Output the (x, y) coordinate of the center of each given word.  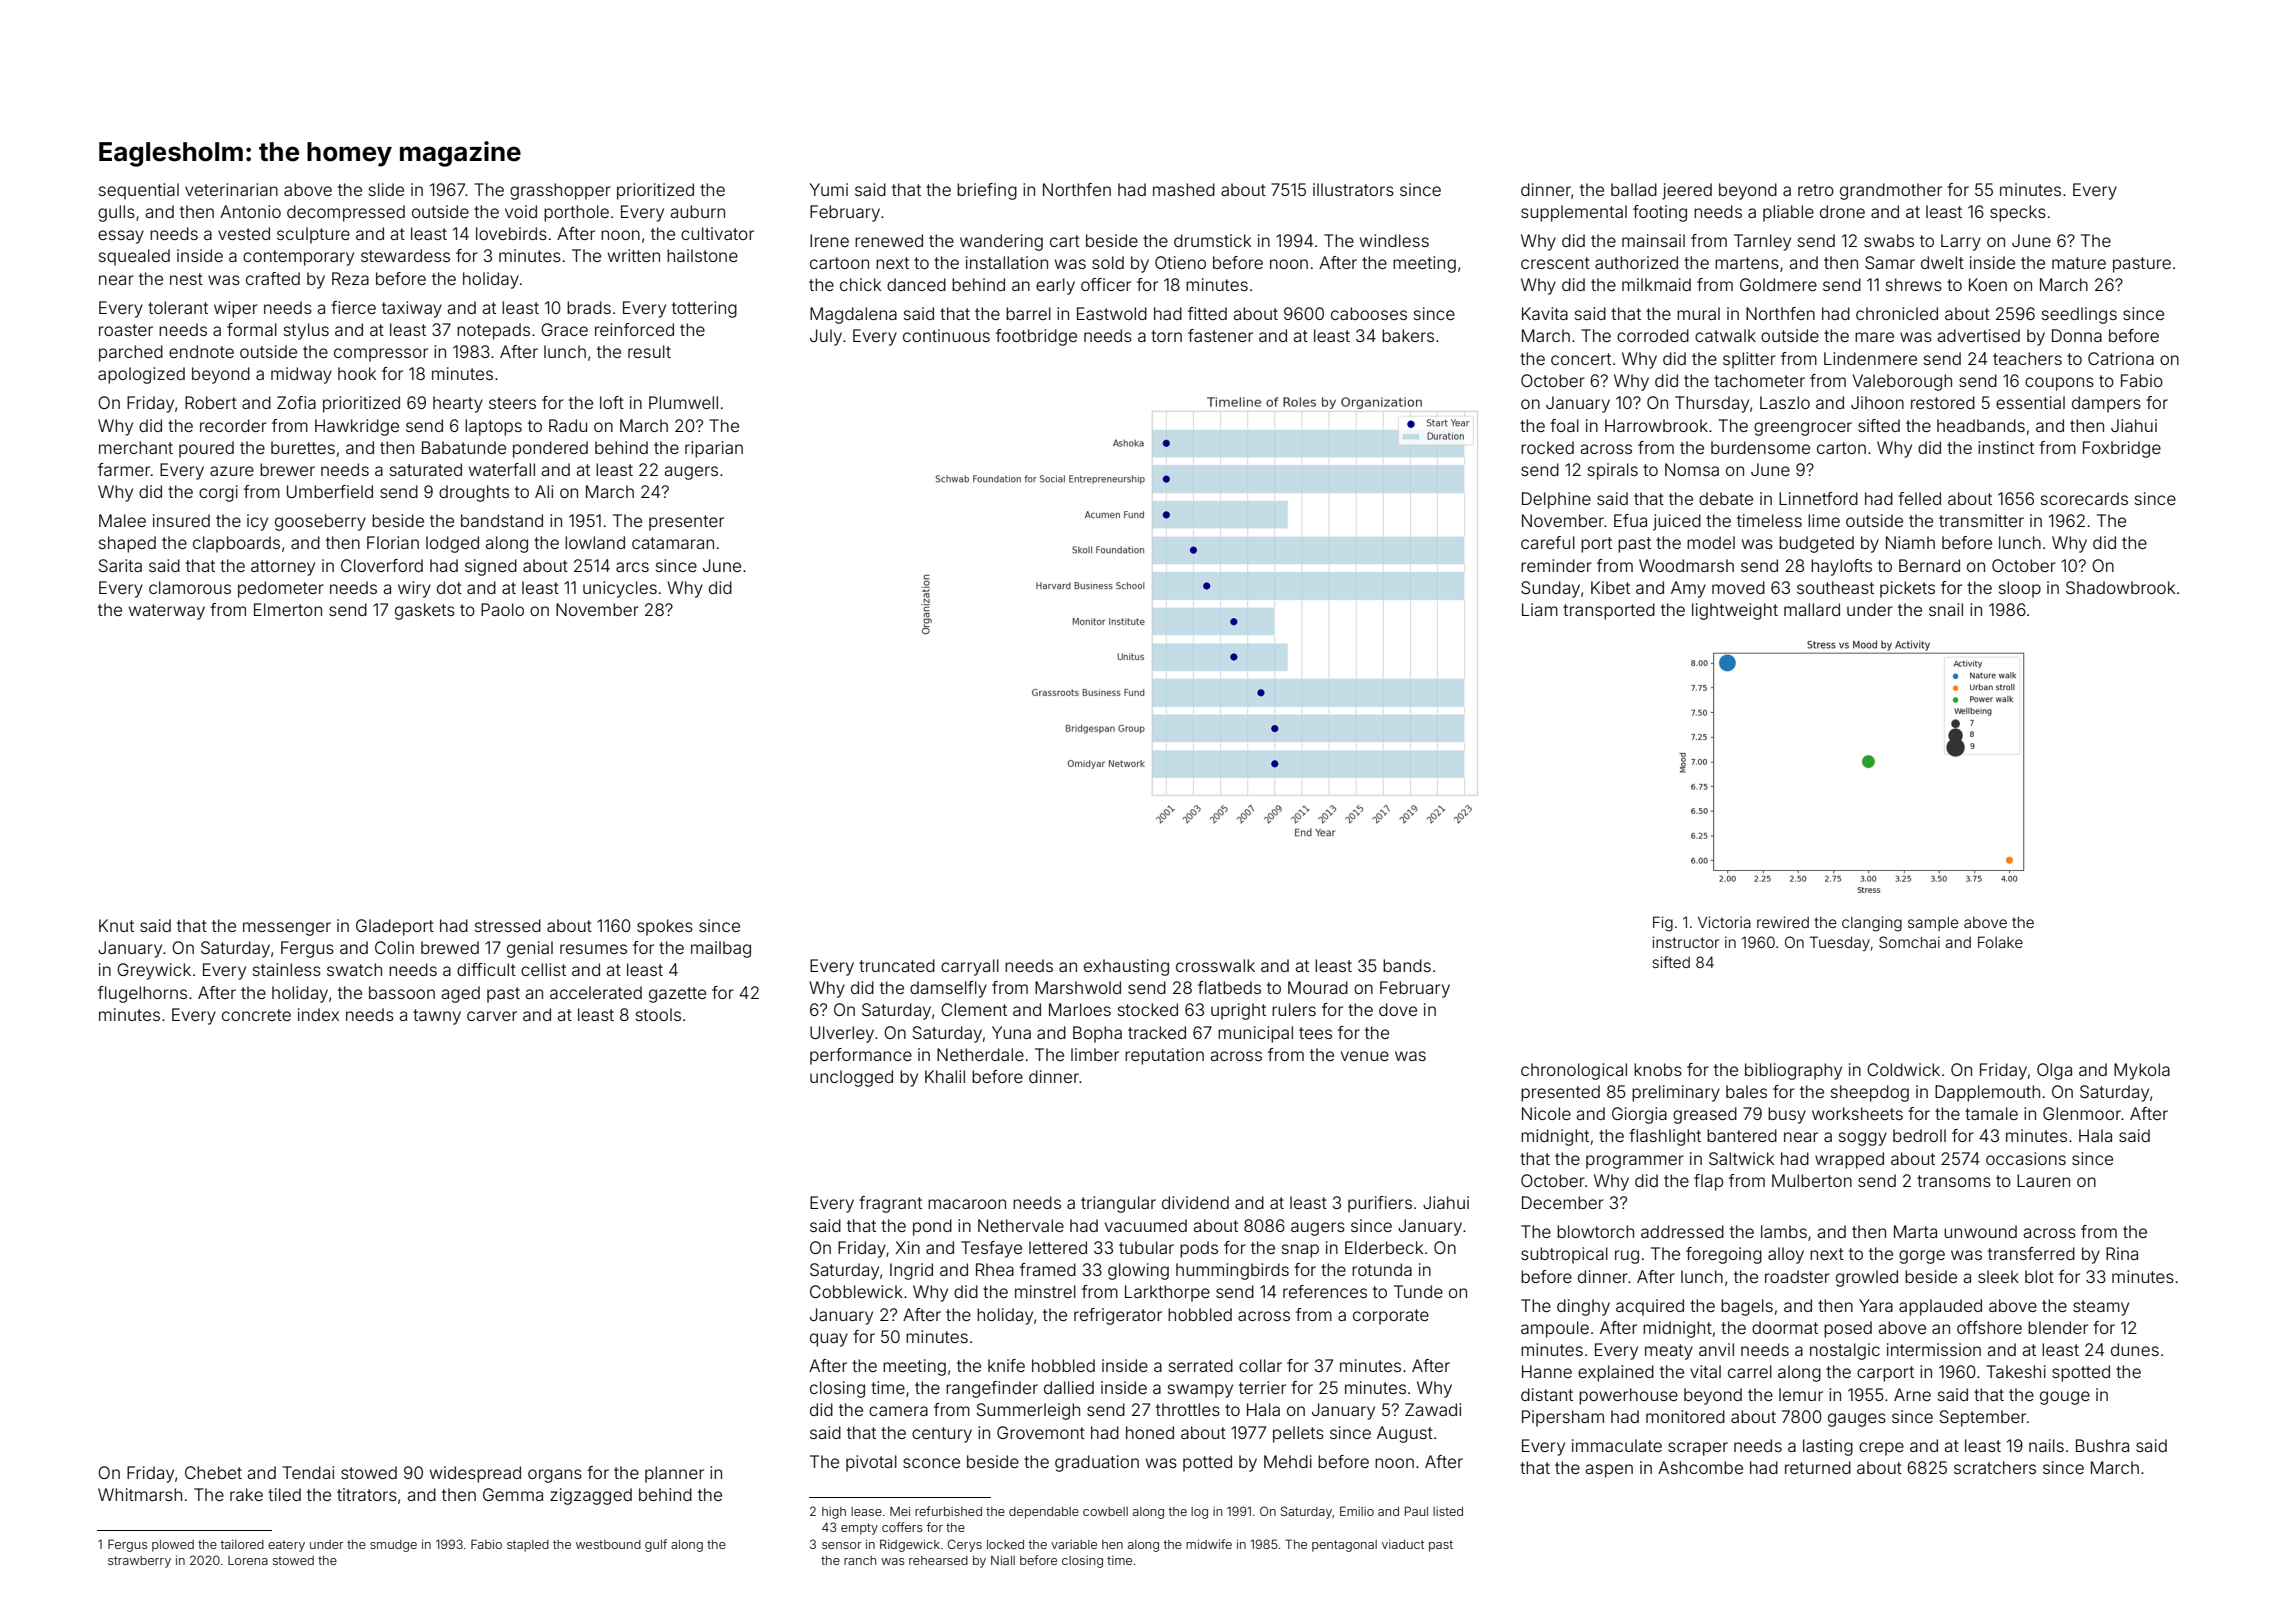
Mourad (1318, 987)
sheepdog (1870, 1093)
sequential (139, 191)
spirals (1613, 471)
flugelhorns (142, 994)
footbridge (1036, 337)
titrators (367, 1494)
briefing (987, 191)
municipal (1255, 1034)
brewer (287, 469)
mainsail (1653, 240)
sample (1933, 923)
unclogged (851, 1078)
